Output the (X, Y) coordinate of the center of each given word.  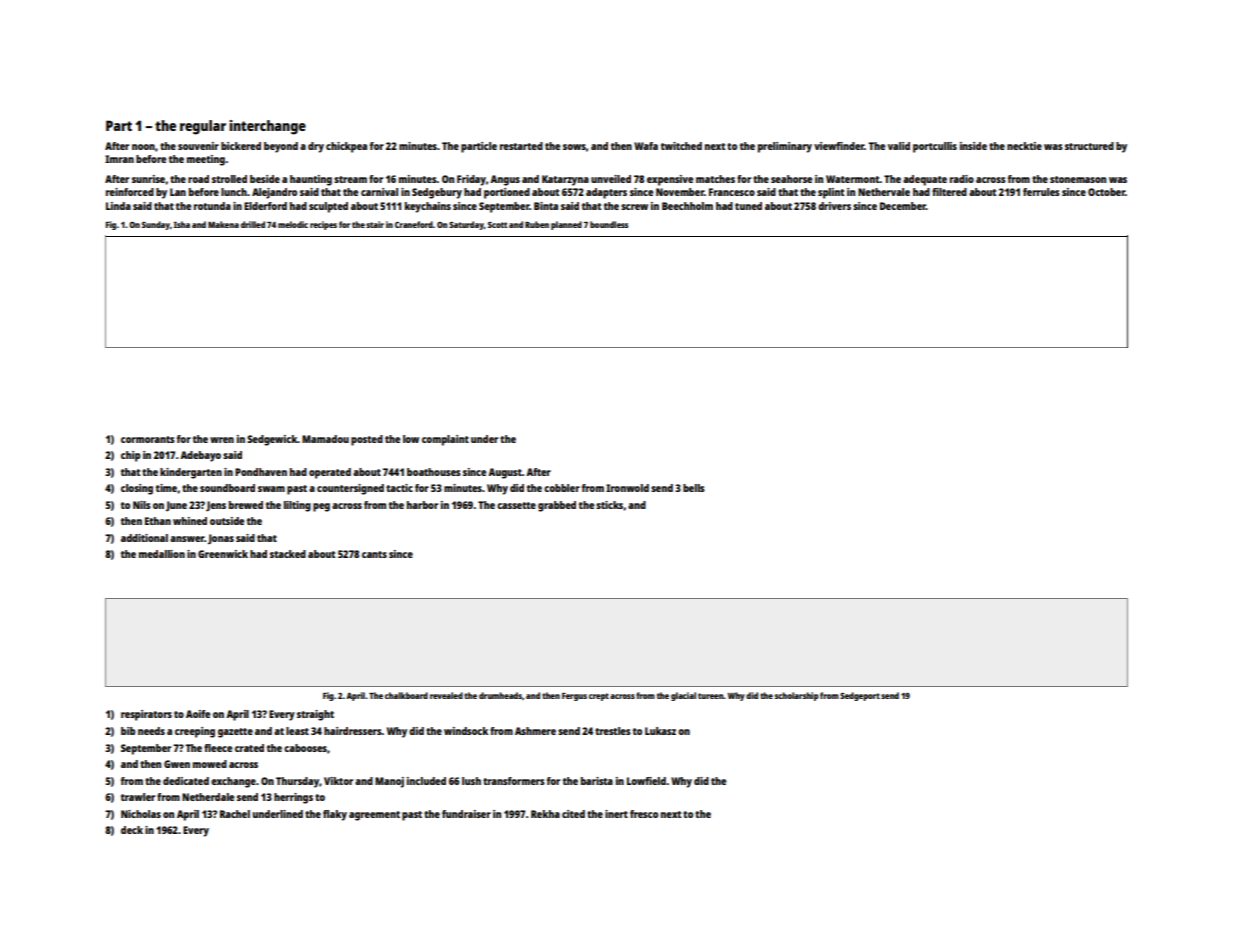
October (1106, 192)
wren (222, 440)
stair (375, 224)
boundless (609, 224)
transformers (514, 781)
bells (694, 488)
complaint (445, 440)
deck (132, 830)
